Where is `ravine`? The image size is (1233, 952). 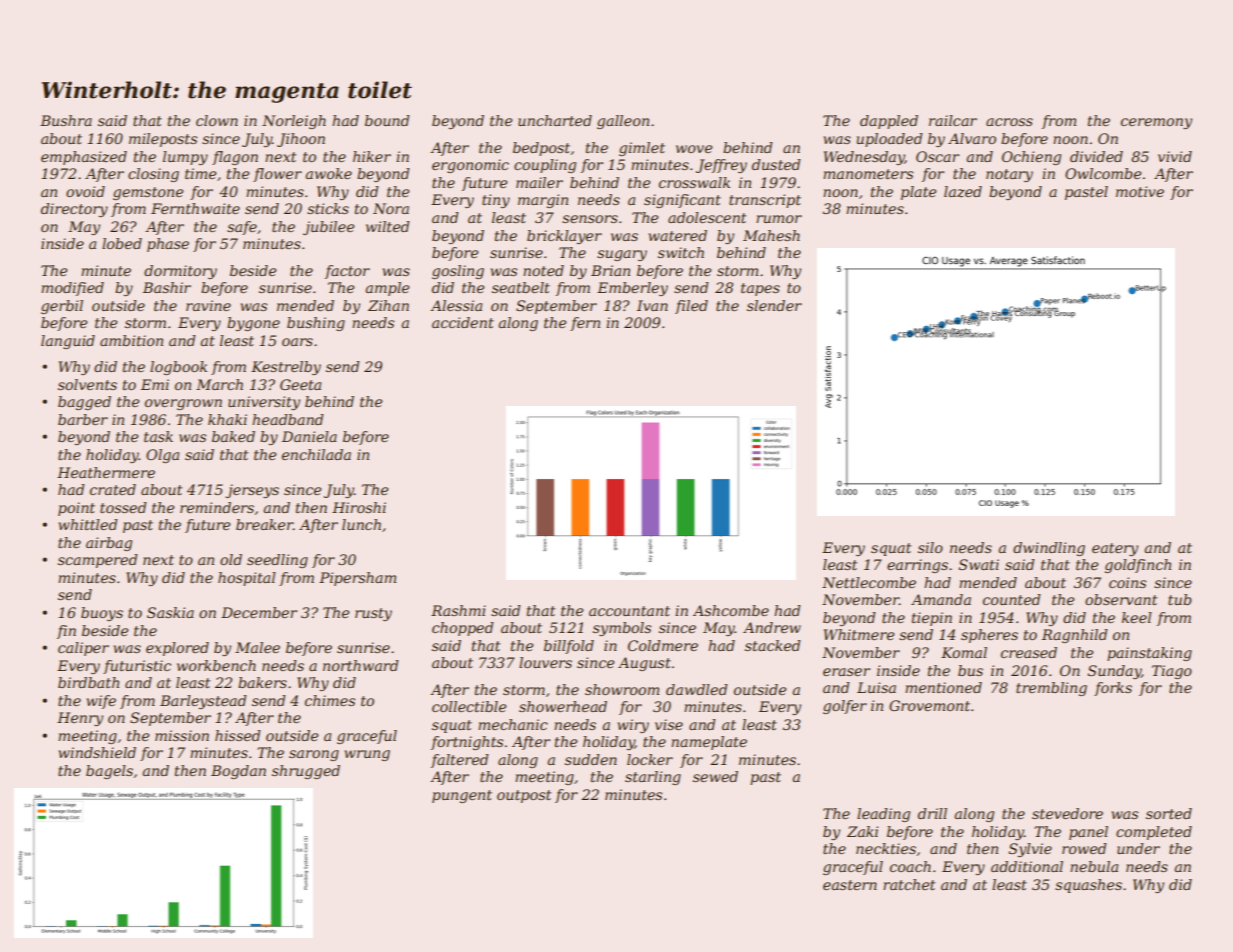 ravine is located at coordinates (208, 305).
